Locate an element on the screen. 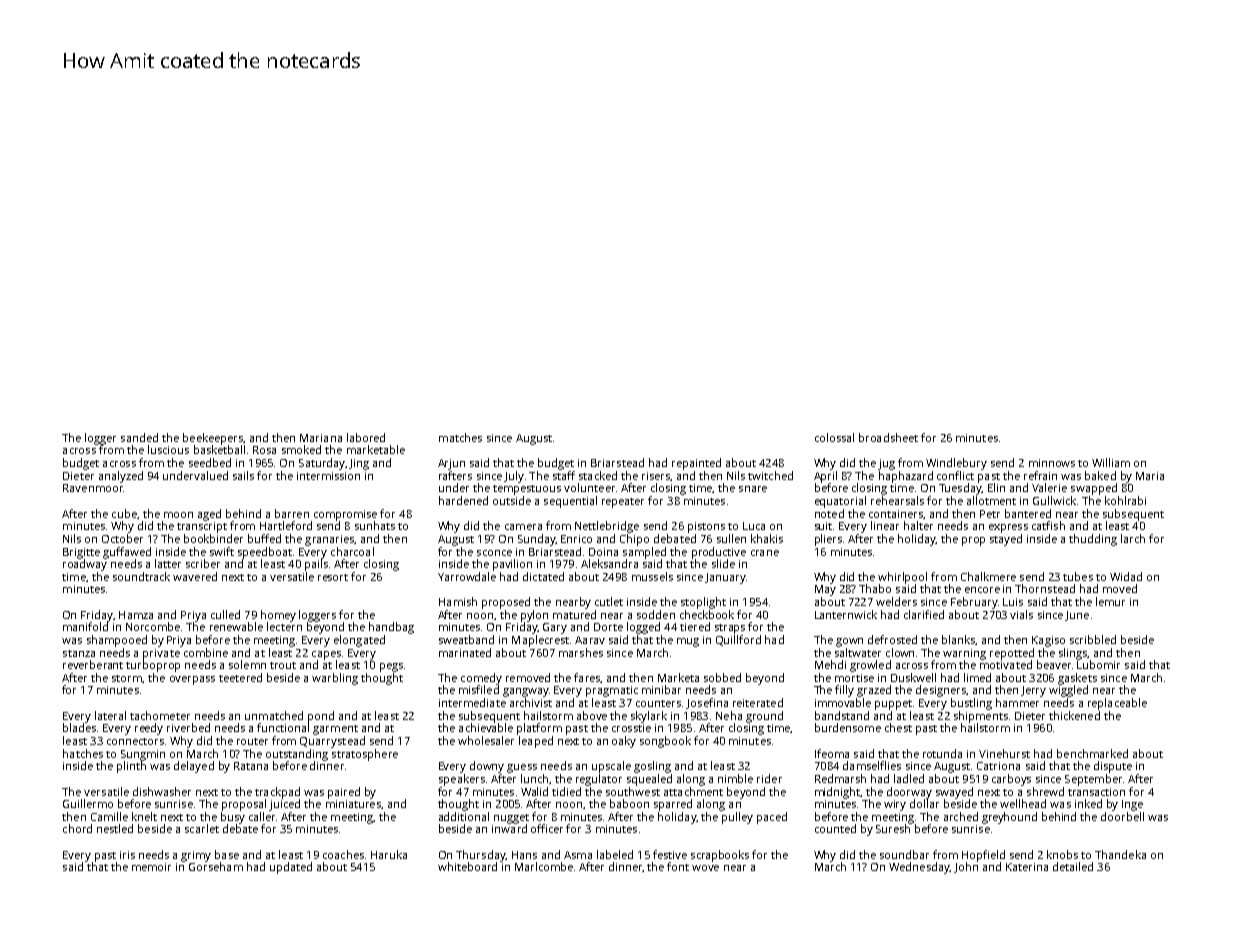  Hamza is located at coordinates (136, 615).
